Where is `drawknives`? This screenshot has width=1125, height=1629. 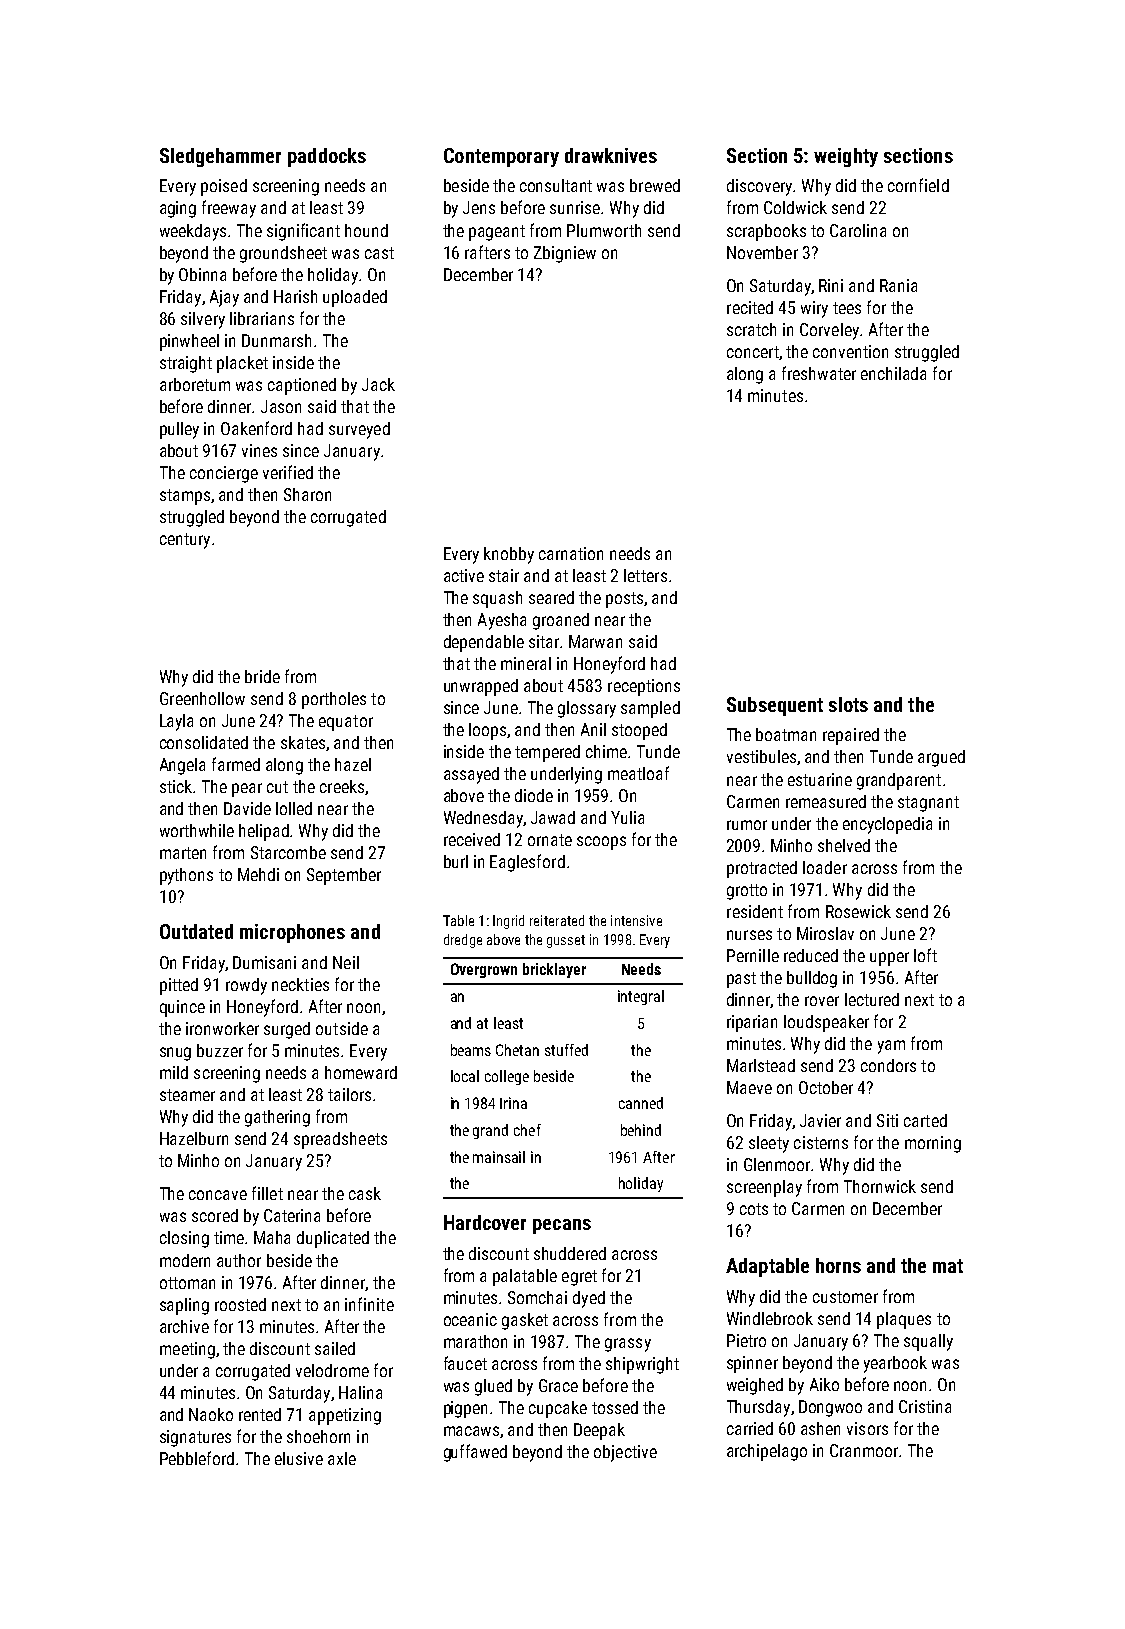
drawknives is located at coordinates (611, 155).
